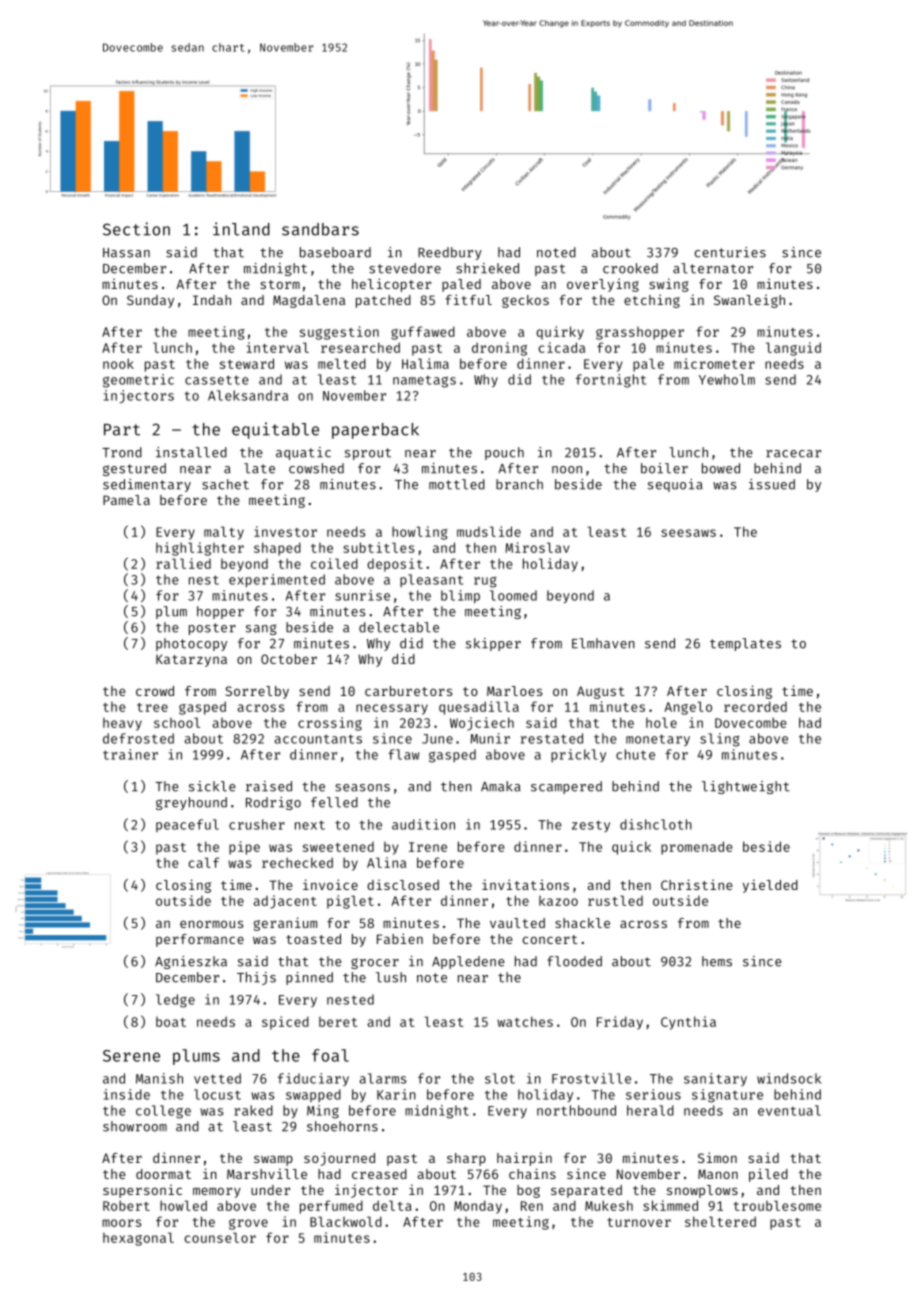 The height and width of the page is (1308, 924). Describe the element at coordinates (191, 962) in the page. I see `Agnieszka` at that location.
